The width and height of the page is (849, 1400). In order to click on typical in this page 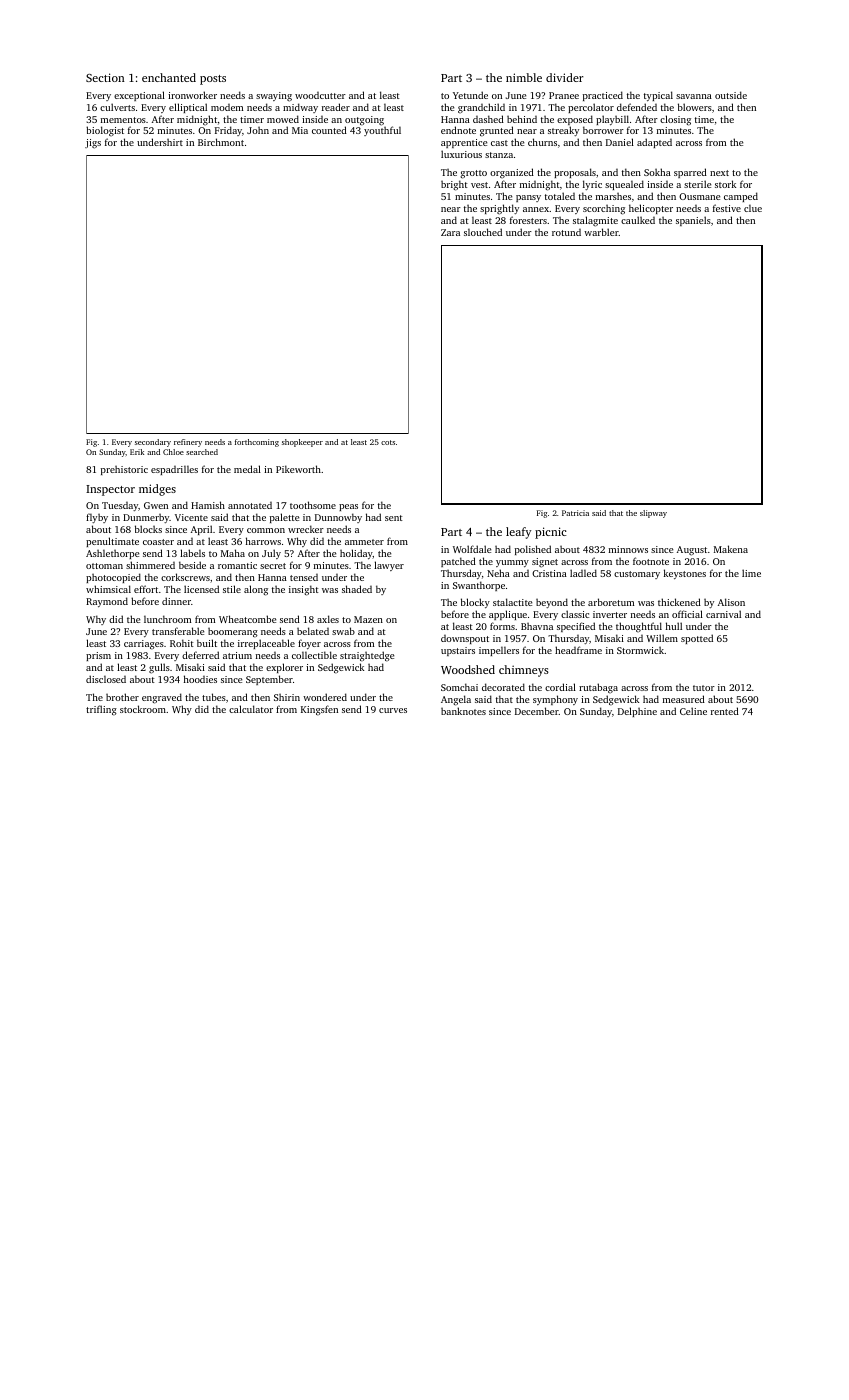, I will do `click(658, 96)`.
